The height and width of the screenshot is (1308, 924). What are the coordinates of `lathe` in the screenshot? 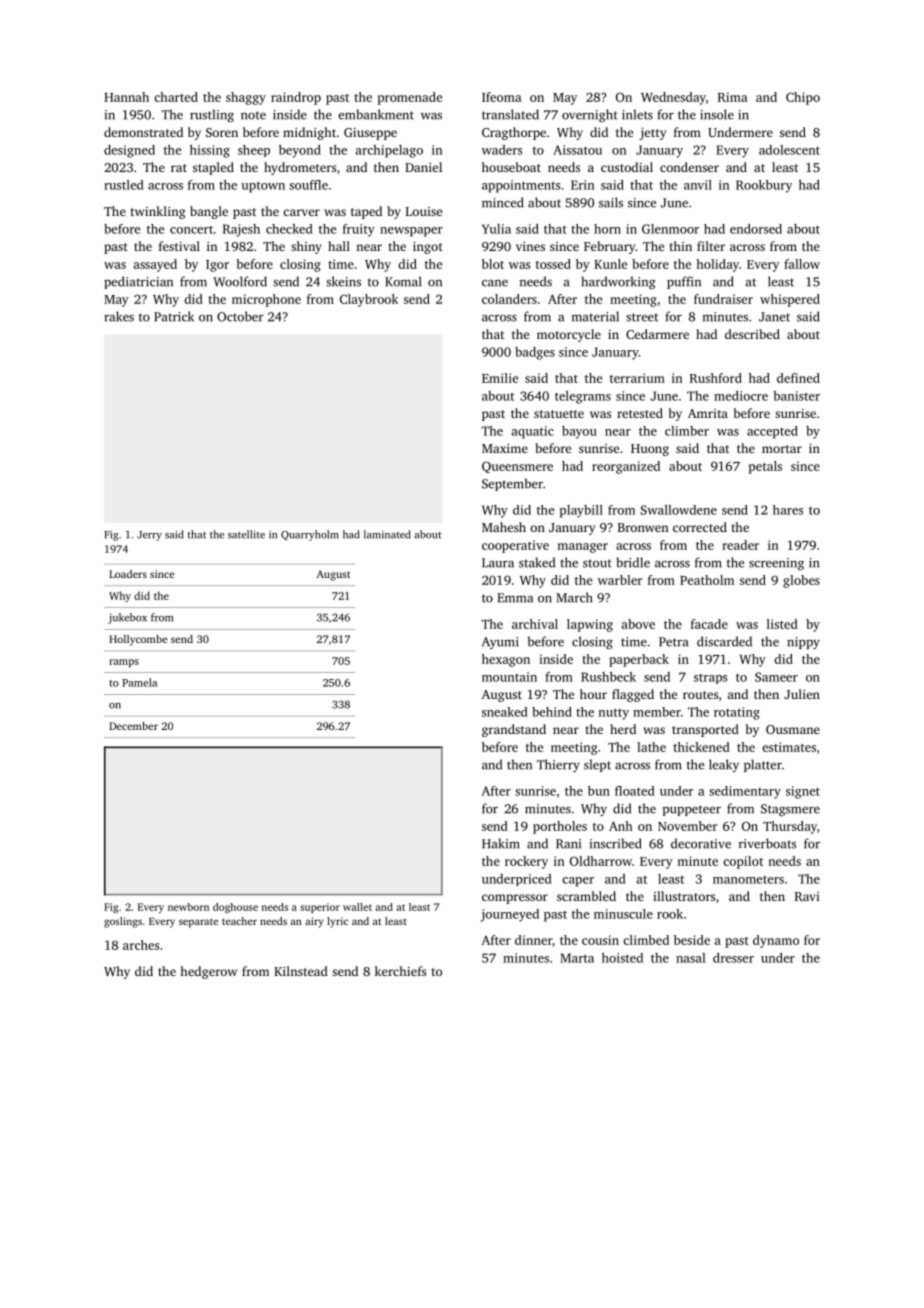 It's located at (651, 747).
